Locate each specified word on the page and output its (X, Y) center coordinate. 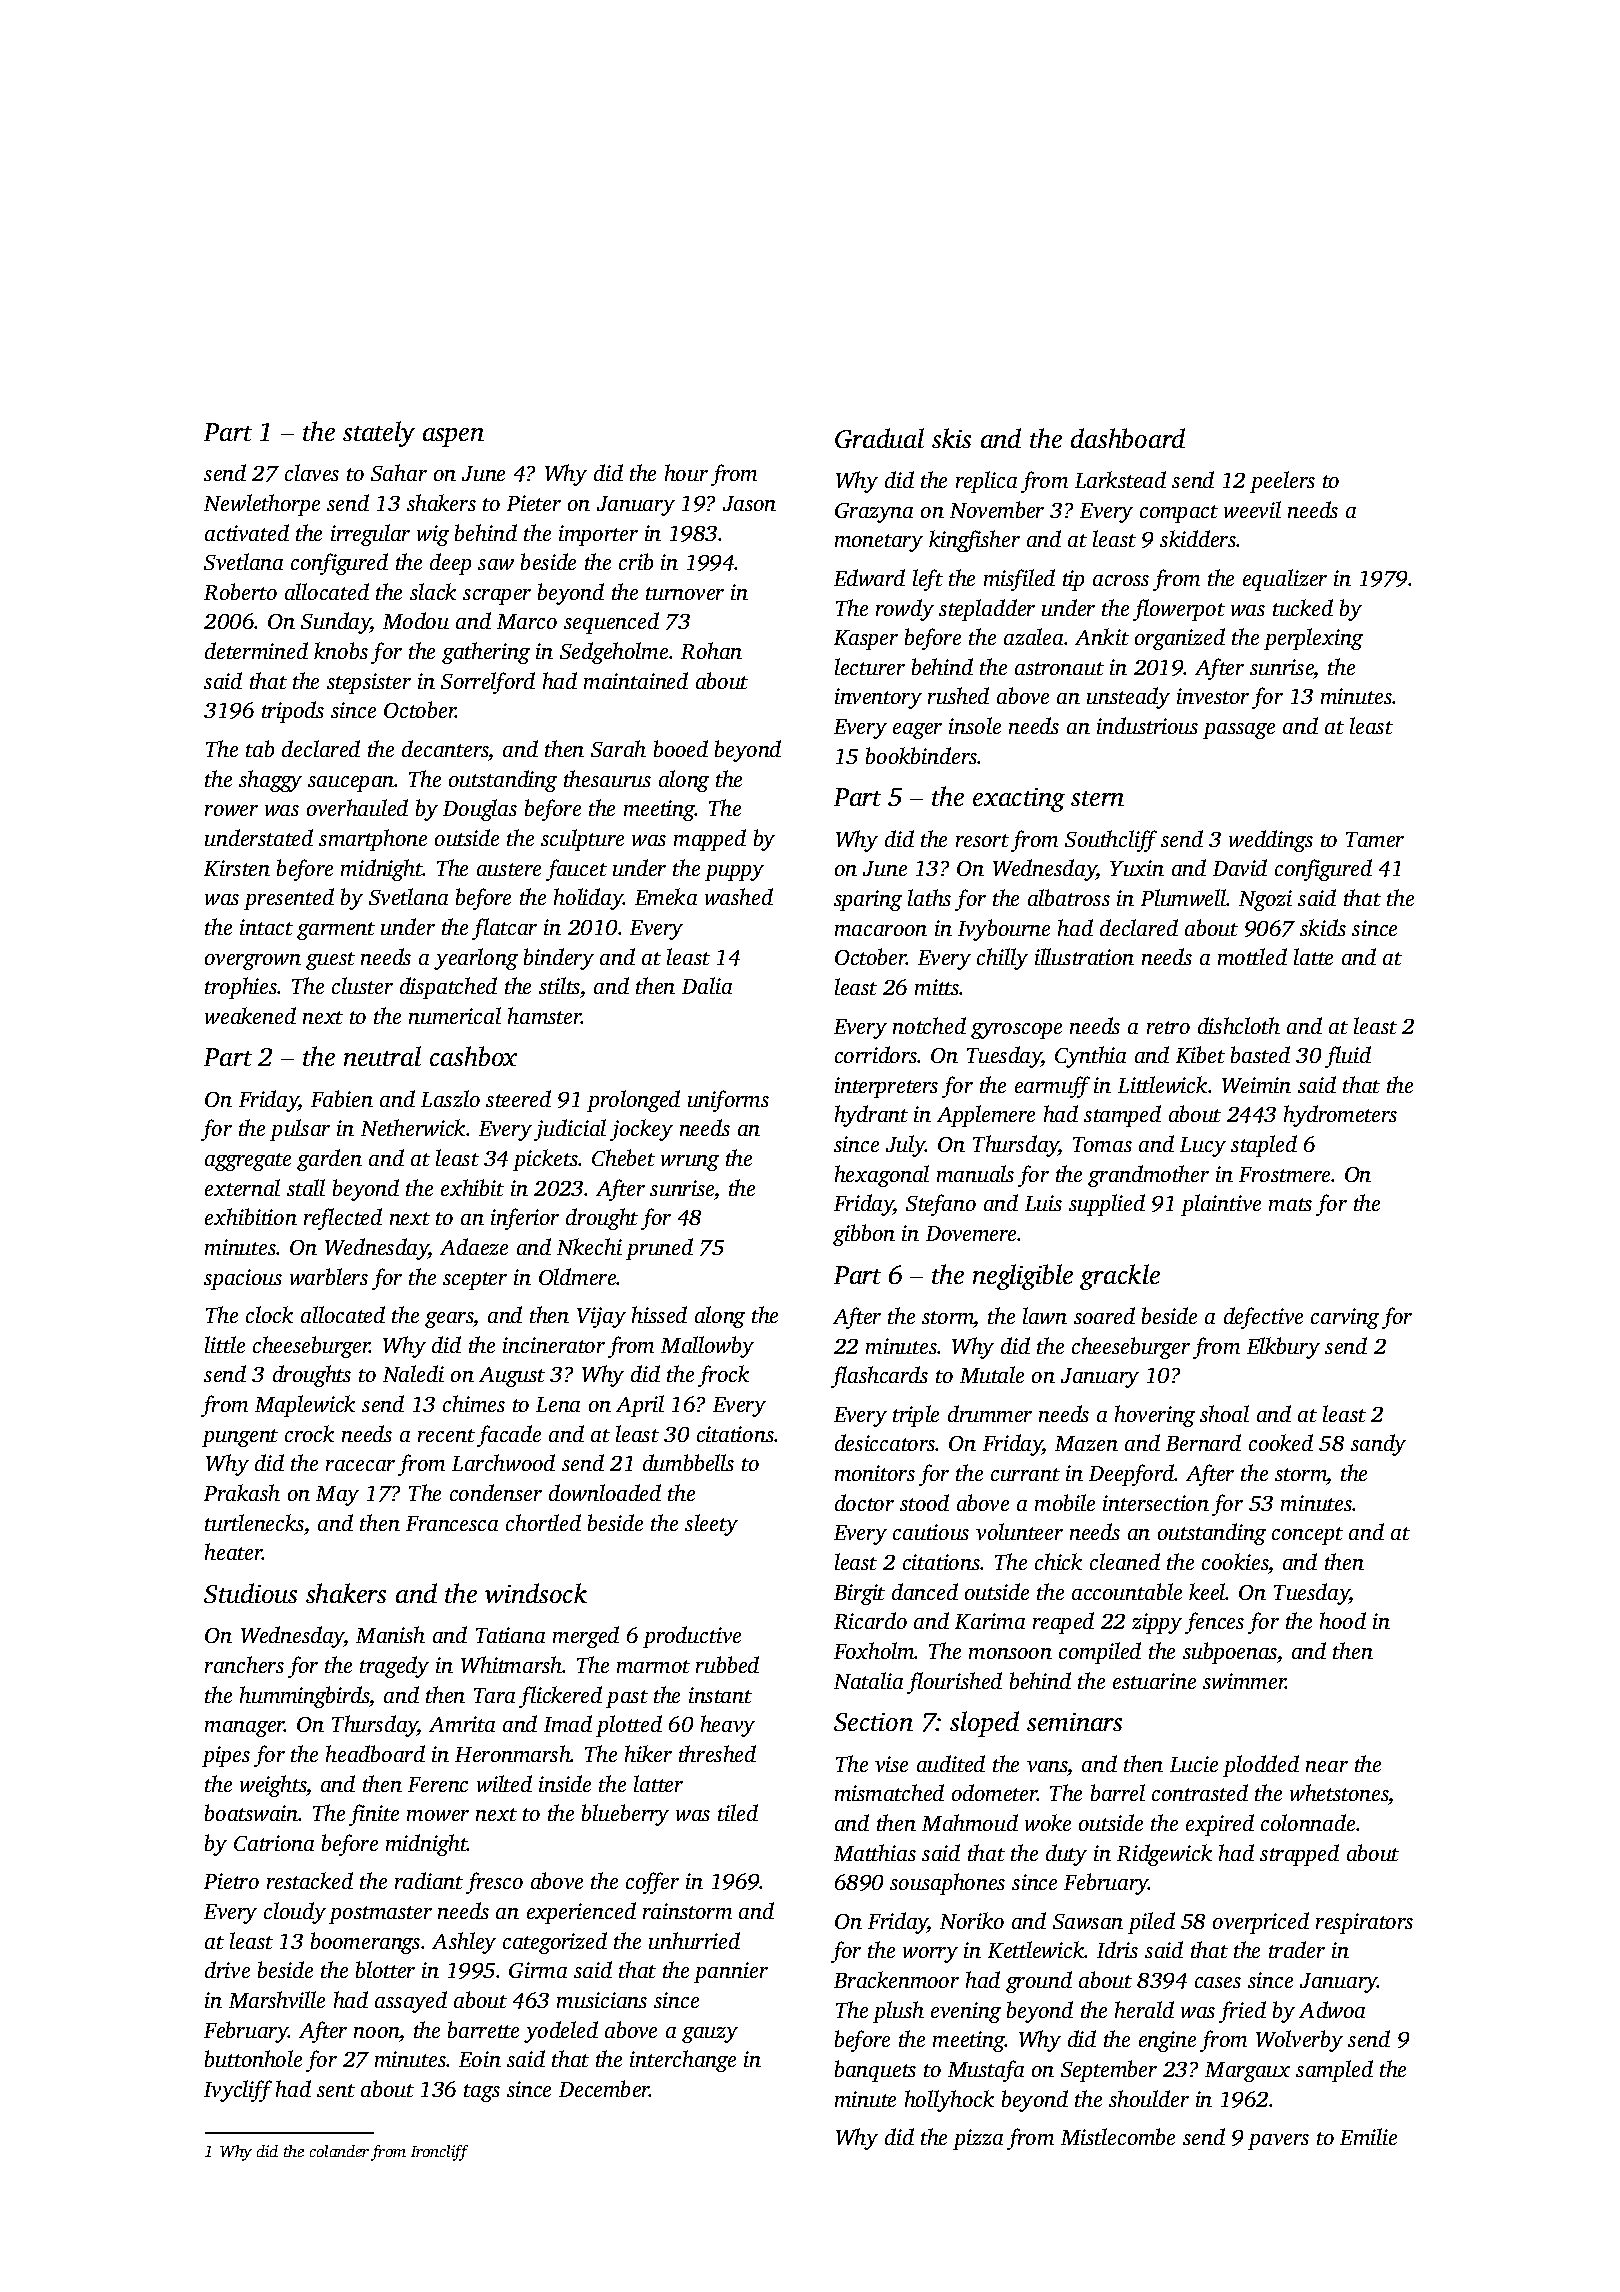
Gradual (879, 438)
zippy (1157, 1623)
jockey (641, 1130)
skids (1323, 927)
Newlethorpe (262, 505)
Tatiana (510, 1635)
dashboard (1128, 438)
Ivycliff (238, 2091)
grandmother (1148, 1176)
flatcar (504, 929)
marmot (653, 1666)
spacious (243, 1279)
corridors (876, 1054)
